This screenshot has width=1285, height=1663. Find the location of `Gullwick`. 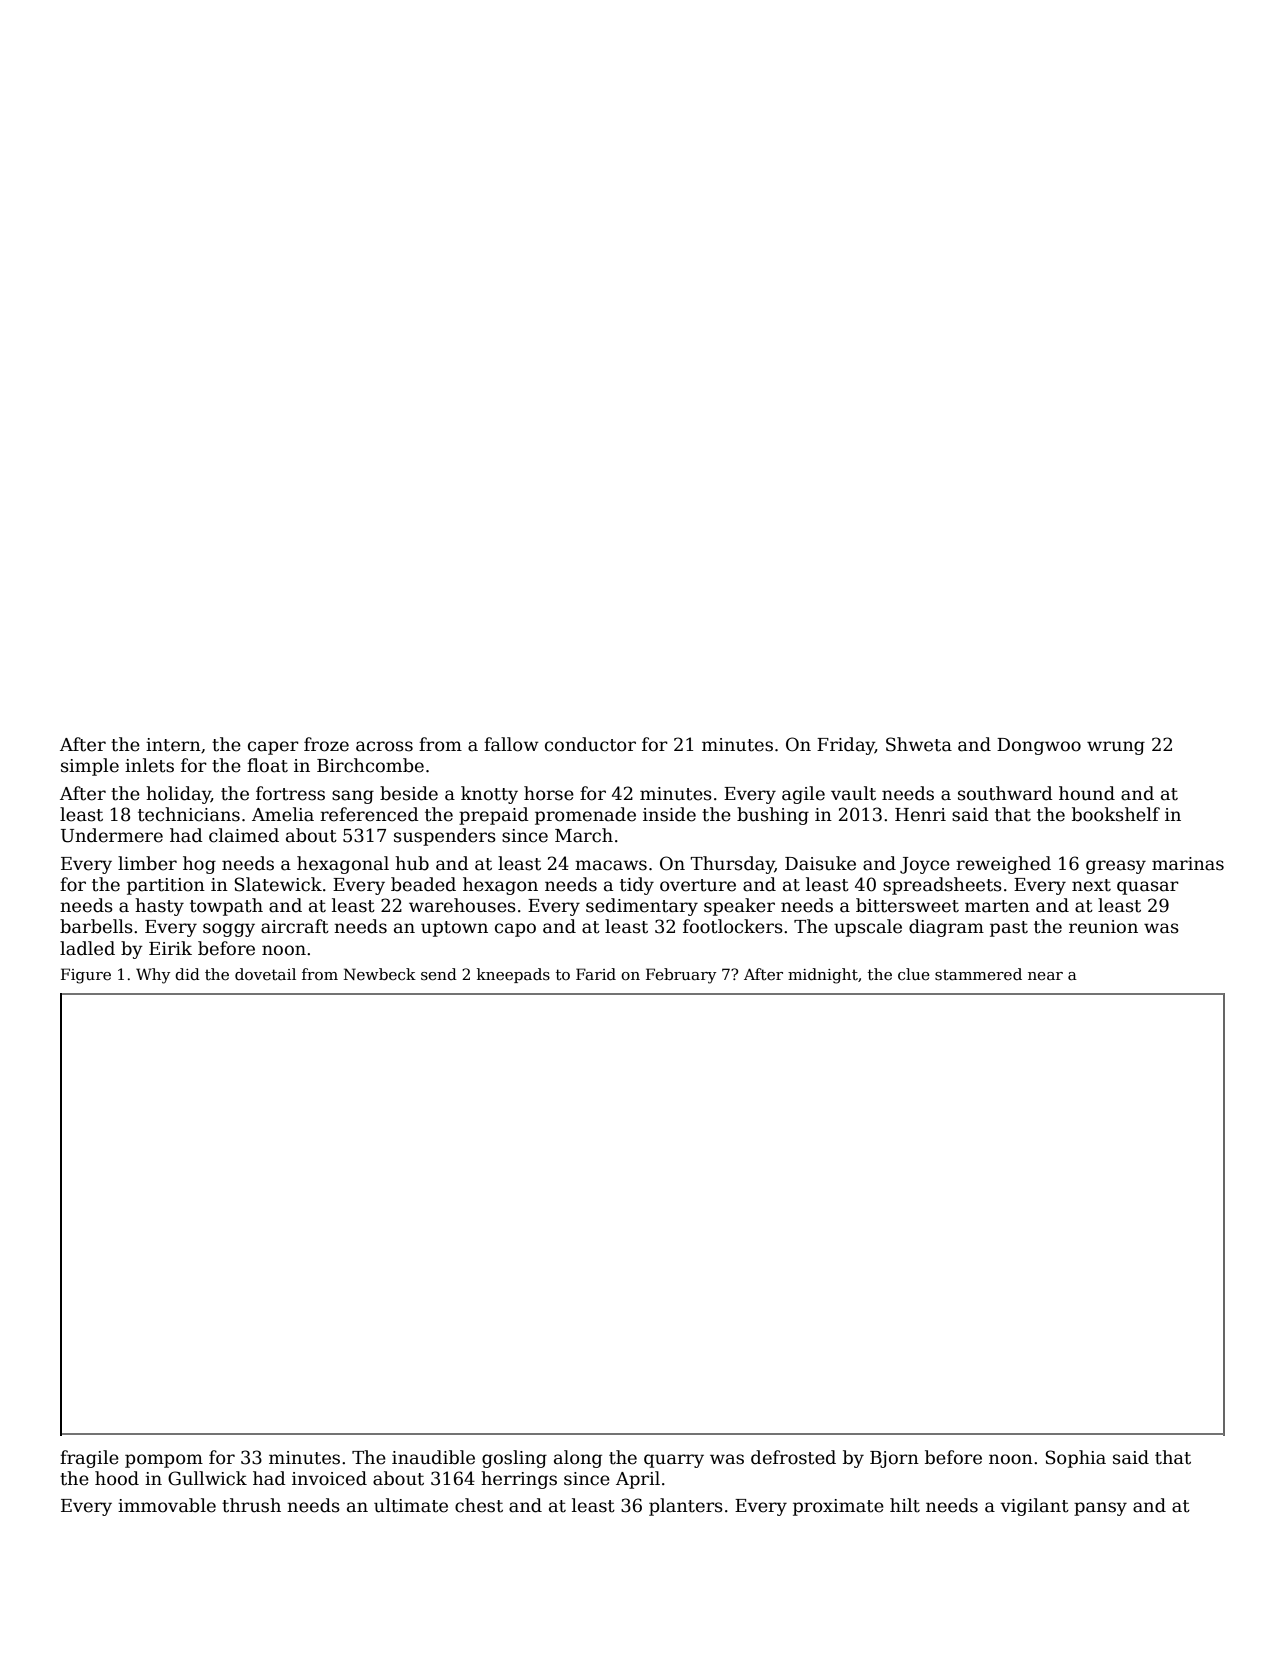

Gullwick is located at coordinates (207, 1478).
